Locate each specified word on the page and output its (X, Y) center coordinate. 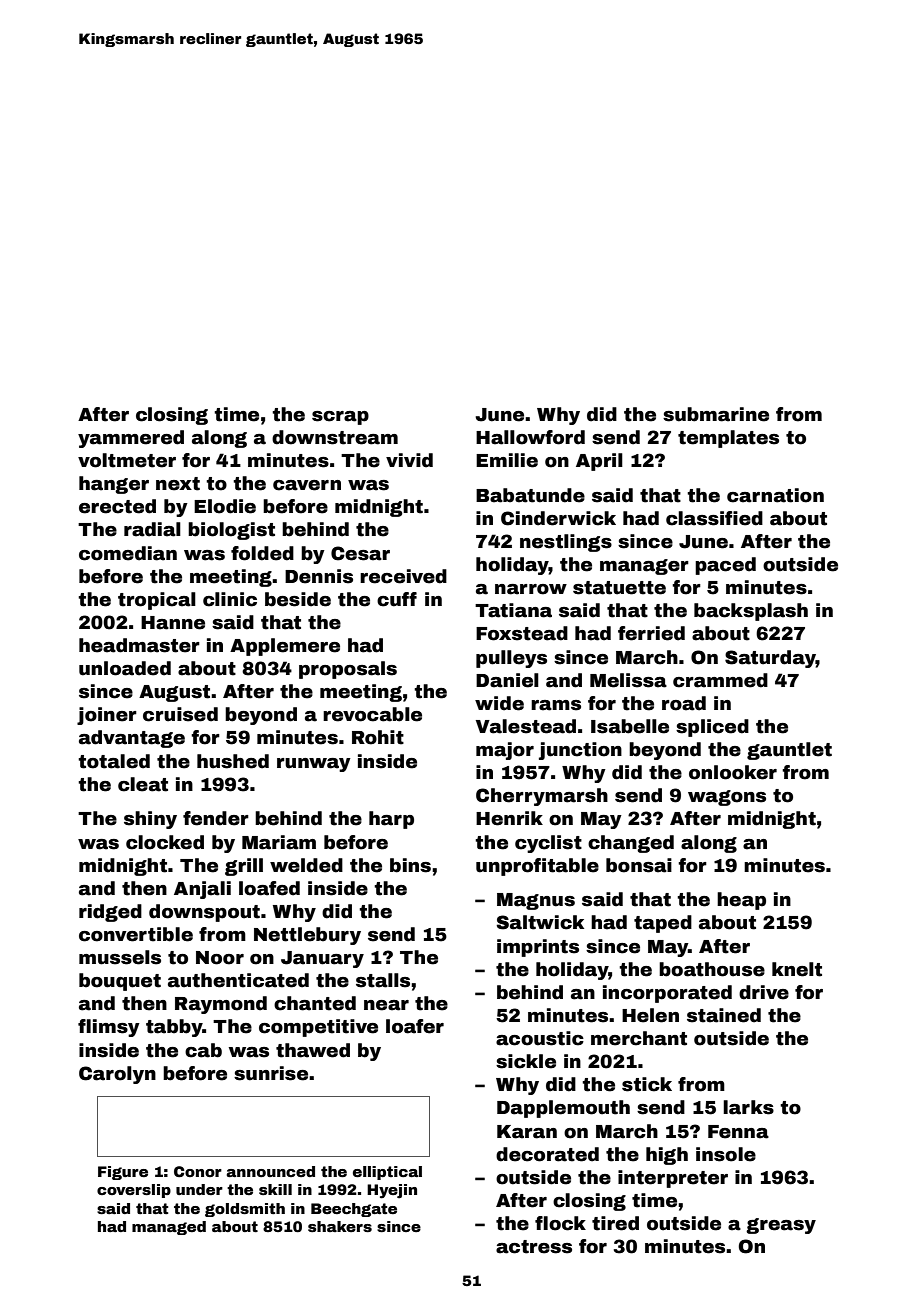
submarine (716, 414)
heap (741, 901)
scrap (340, 418)
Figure (123, 1173)
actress (534, 1247)
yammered (131, 439)
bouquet (120, 982)
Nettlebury (307, 936)
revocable (372, 714)
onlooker (733, 772)
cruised (180, 714)
